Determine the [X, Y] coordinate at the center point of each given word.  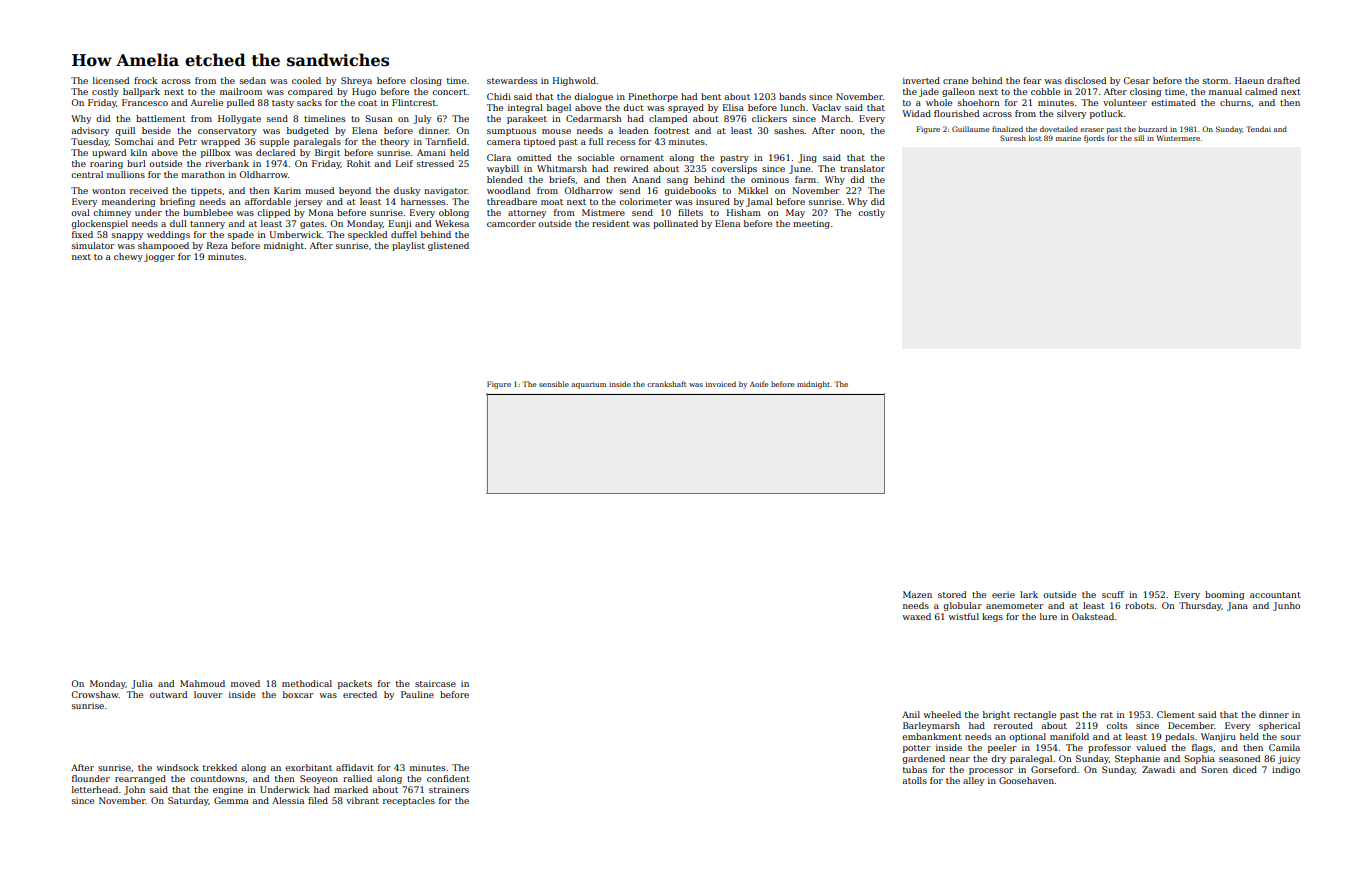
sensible [554, 384]
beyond [355, 191]
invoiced [721, 384]
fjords [1094, 139]
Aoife [759, 384]
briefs [562, 179]
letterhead [95, 789]
